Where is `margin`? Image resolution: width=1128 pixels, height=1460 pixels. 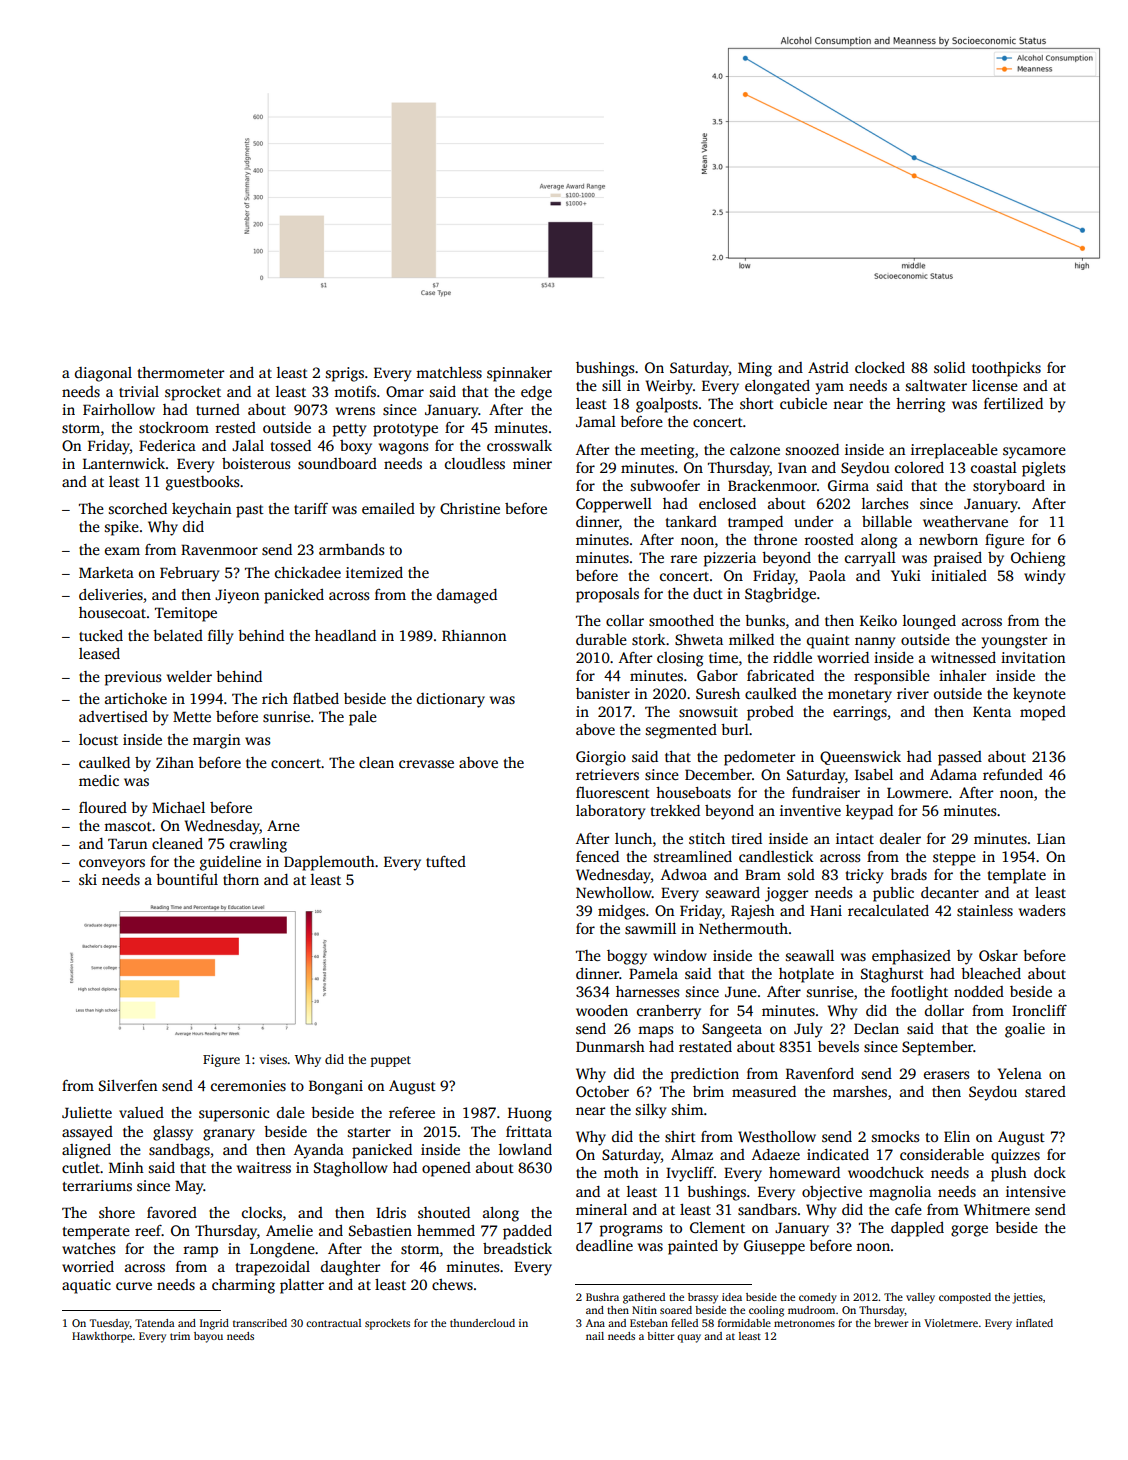 margin is located at coordinates (217, 741).
